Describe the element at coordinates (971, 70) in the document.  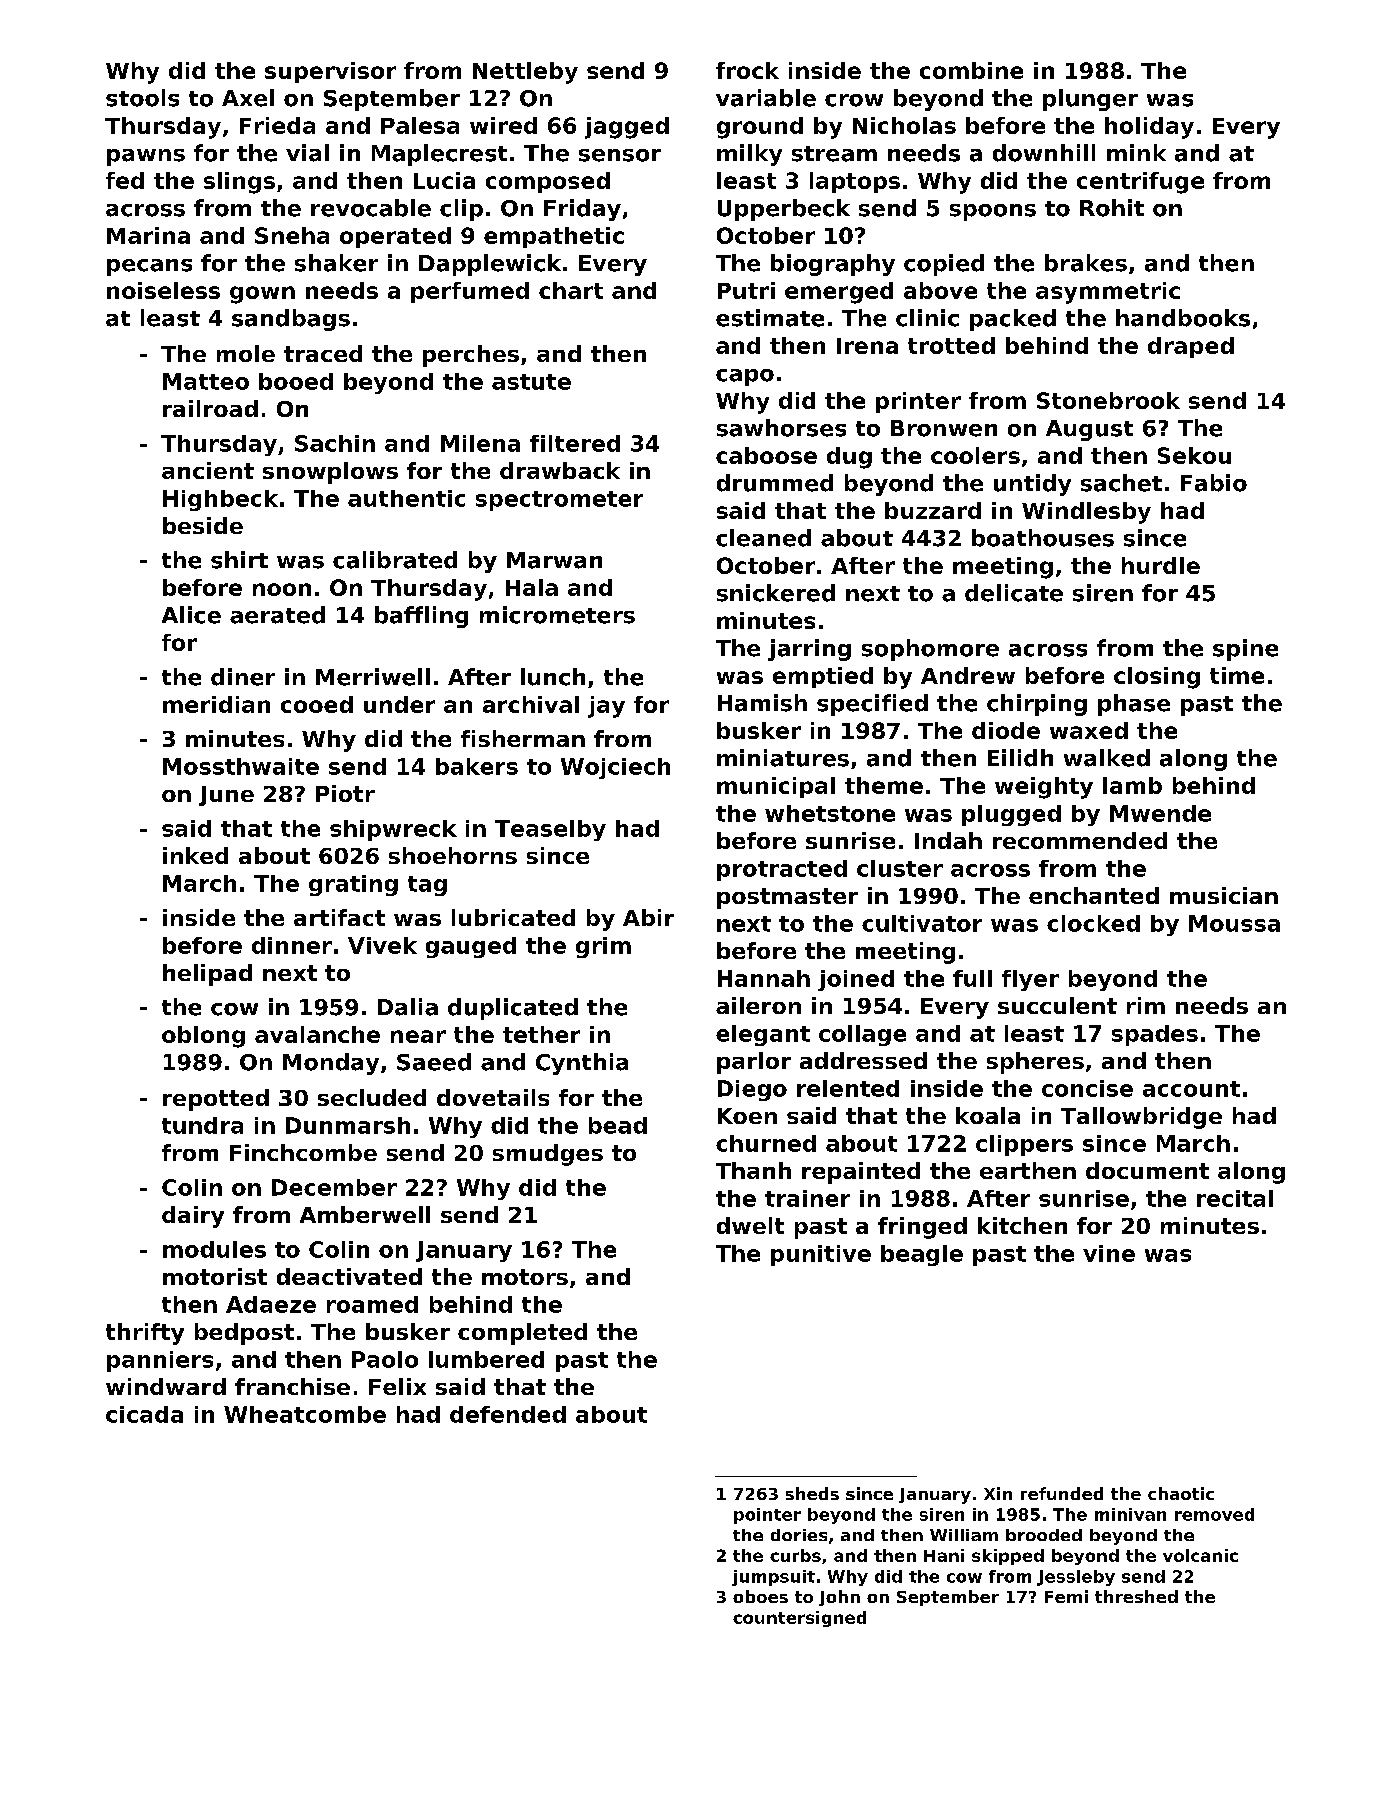
I see `combine` at that location.
